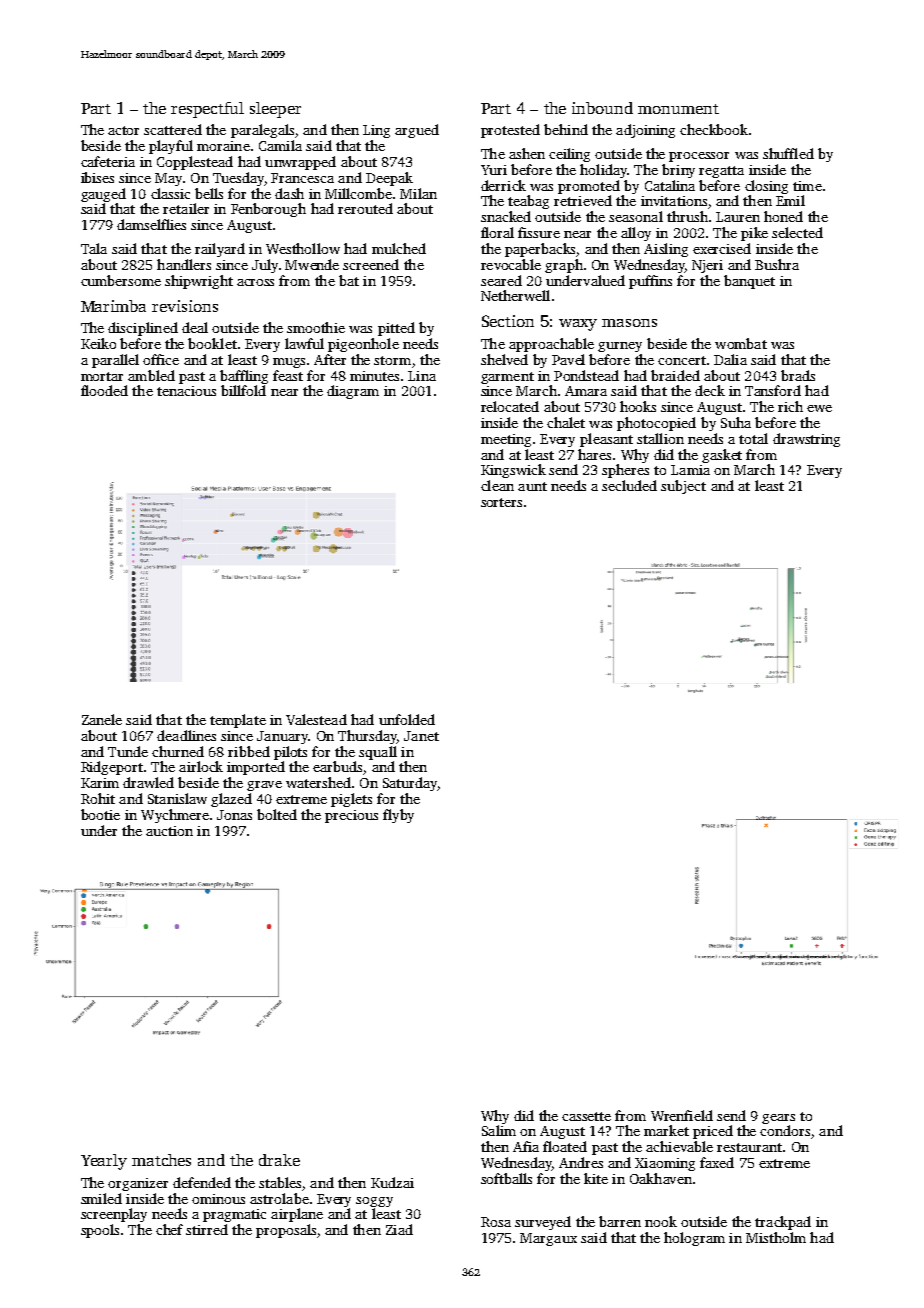  What do you see at coordinates (629, 485) in the screenshot?
I see `secluded` at bounding box center [629, 485].
